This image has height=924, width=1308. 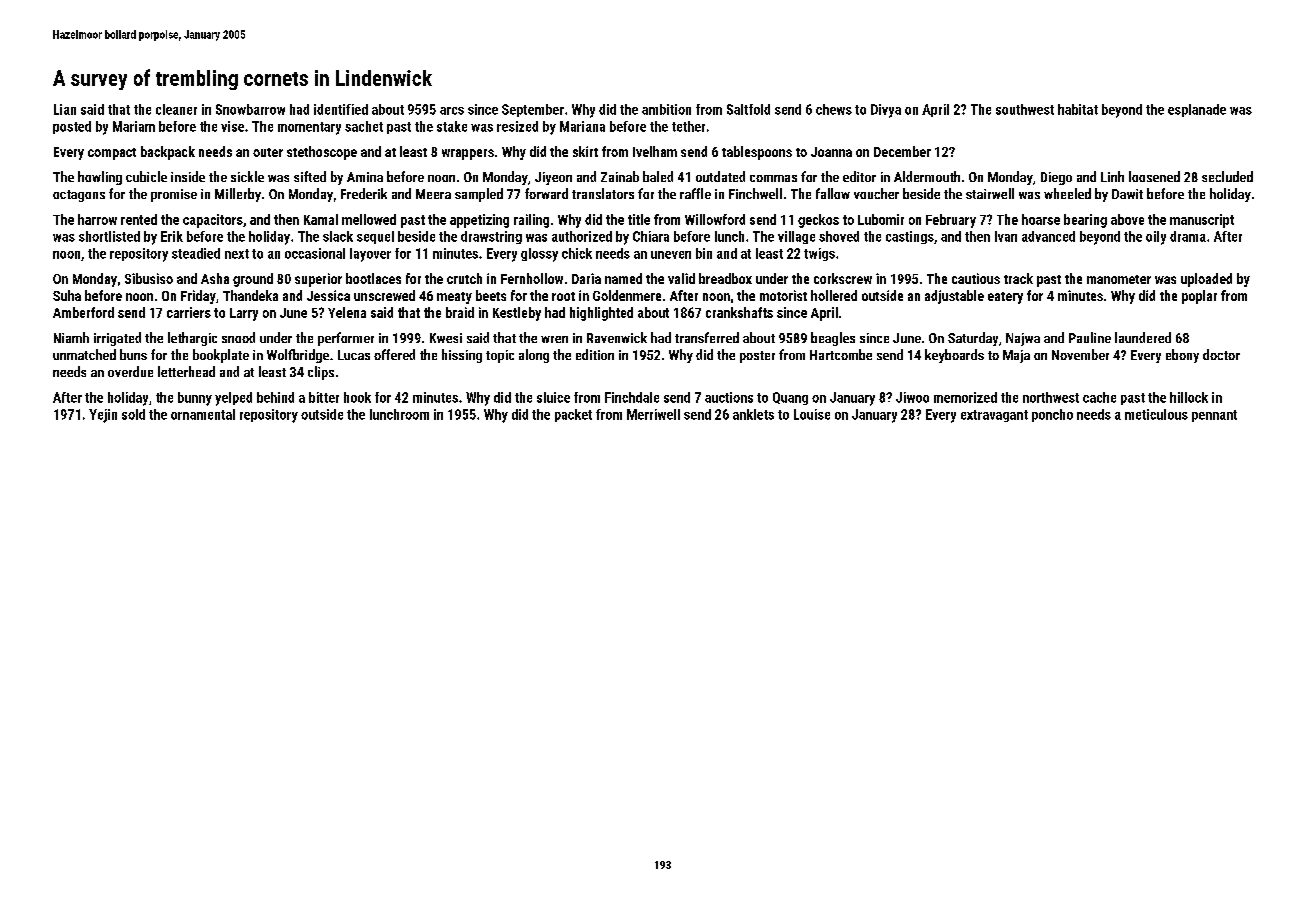 What do you see at coordinates (534, 356) in the image?
I see `along` at bounding box center [534, 356].
